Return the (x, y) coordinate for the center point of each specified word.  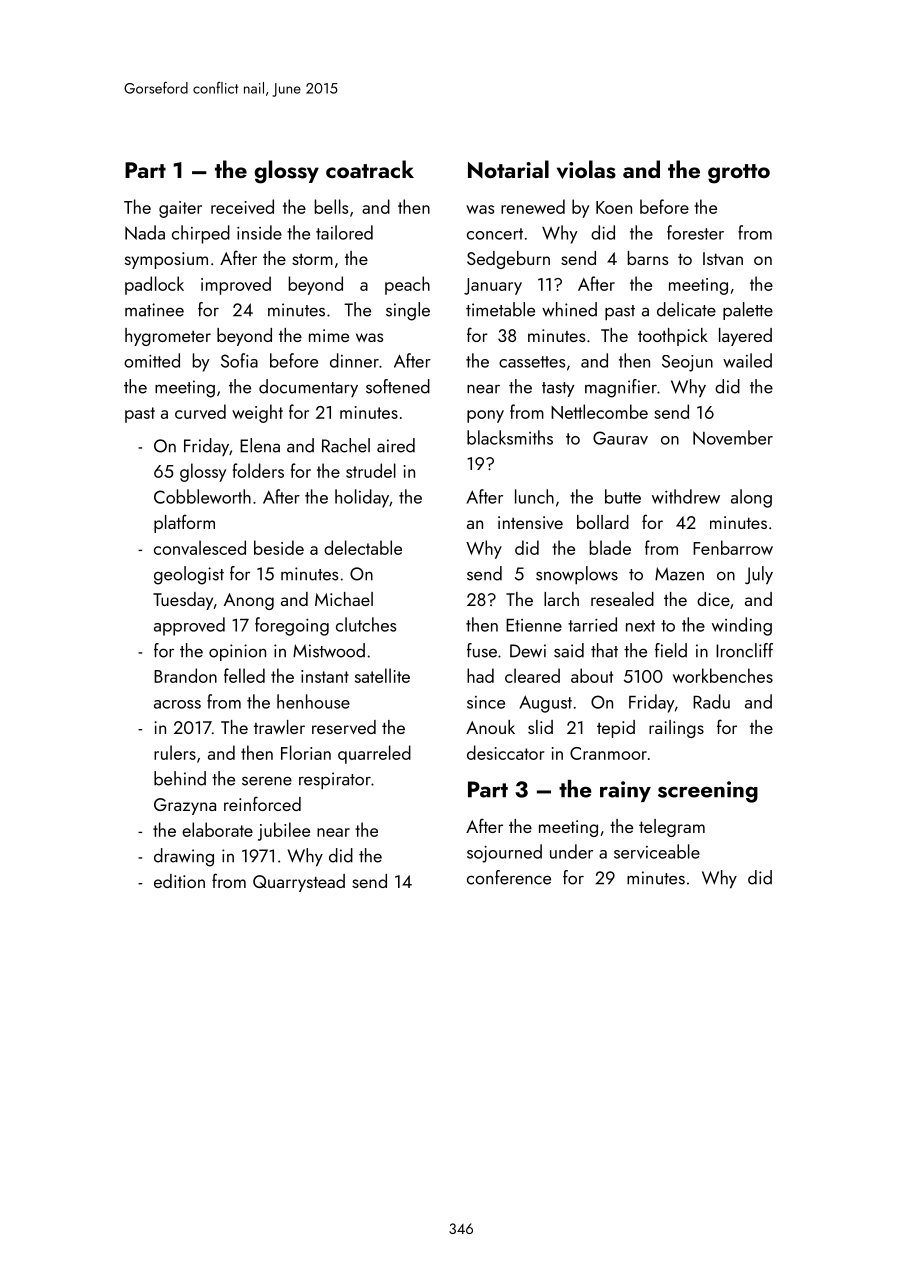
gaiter (180, 209)
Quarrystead (299, 883)
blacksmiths (510, 437)
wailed (747, 360)
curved (200, 411)
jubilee (284, 831)
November (733, 437)
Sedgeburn (508, 260)
